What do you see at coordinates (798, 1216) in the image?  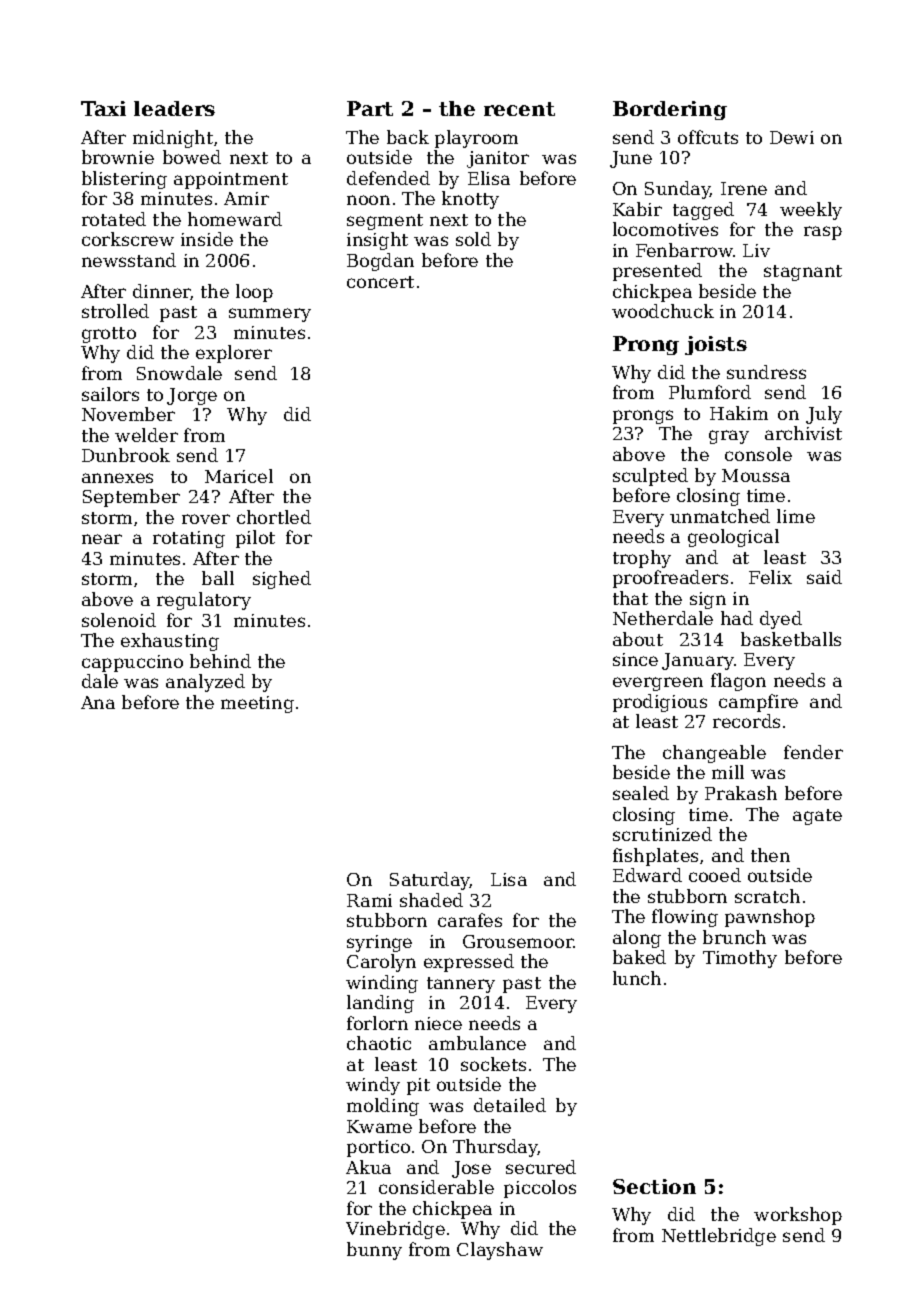 I see `workshop` at bounding box center [798, 1216].
